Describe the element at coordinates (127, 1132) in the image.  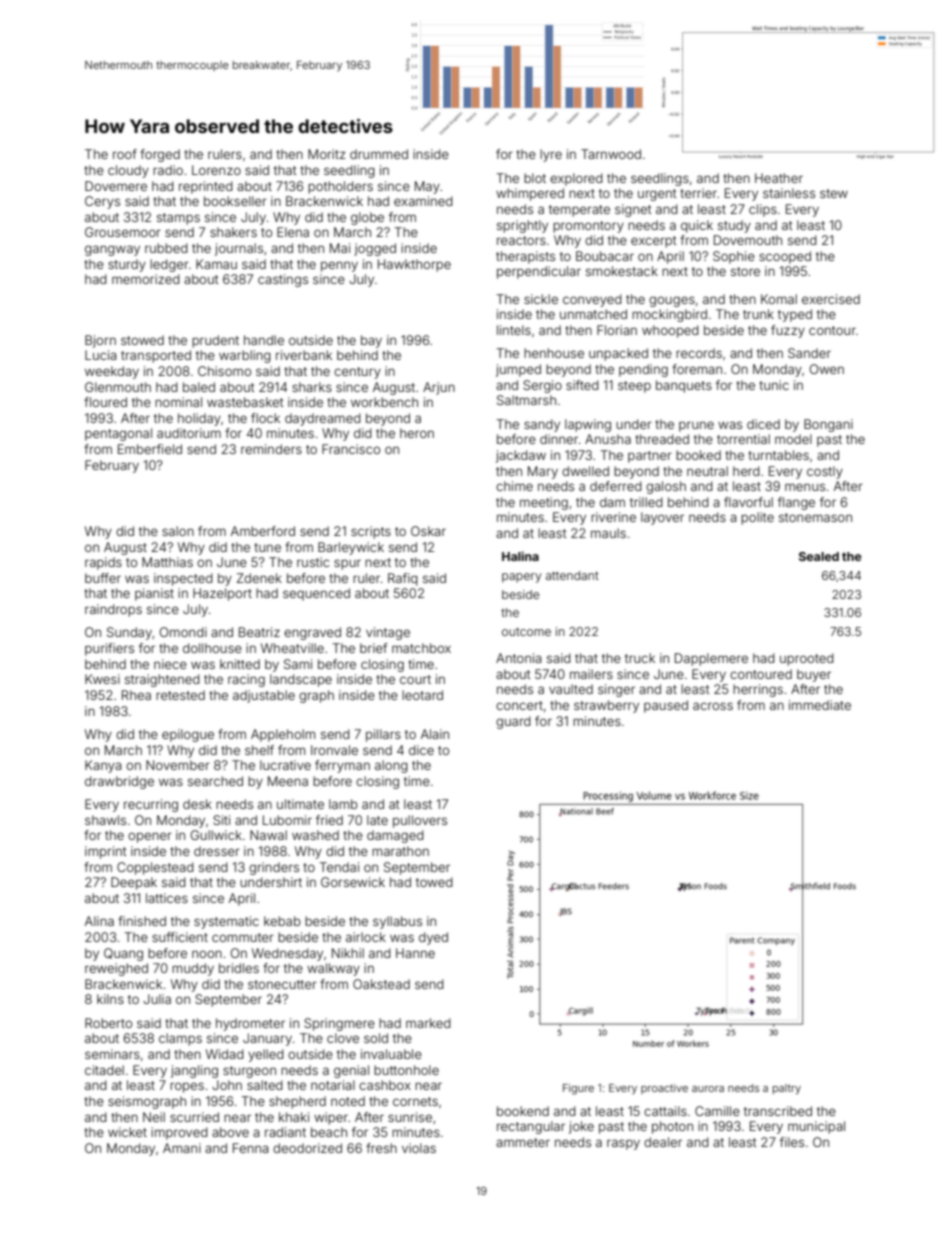
I see `wicket` at that location.
